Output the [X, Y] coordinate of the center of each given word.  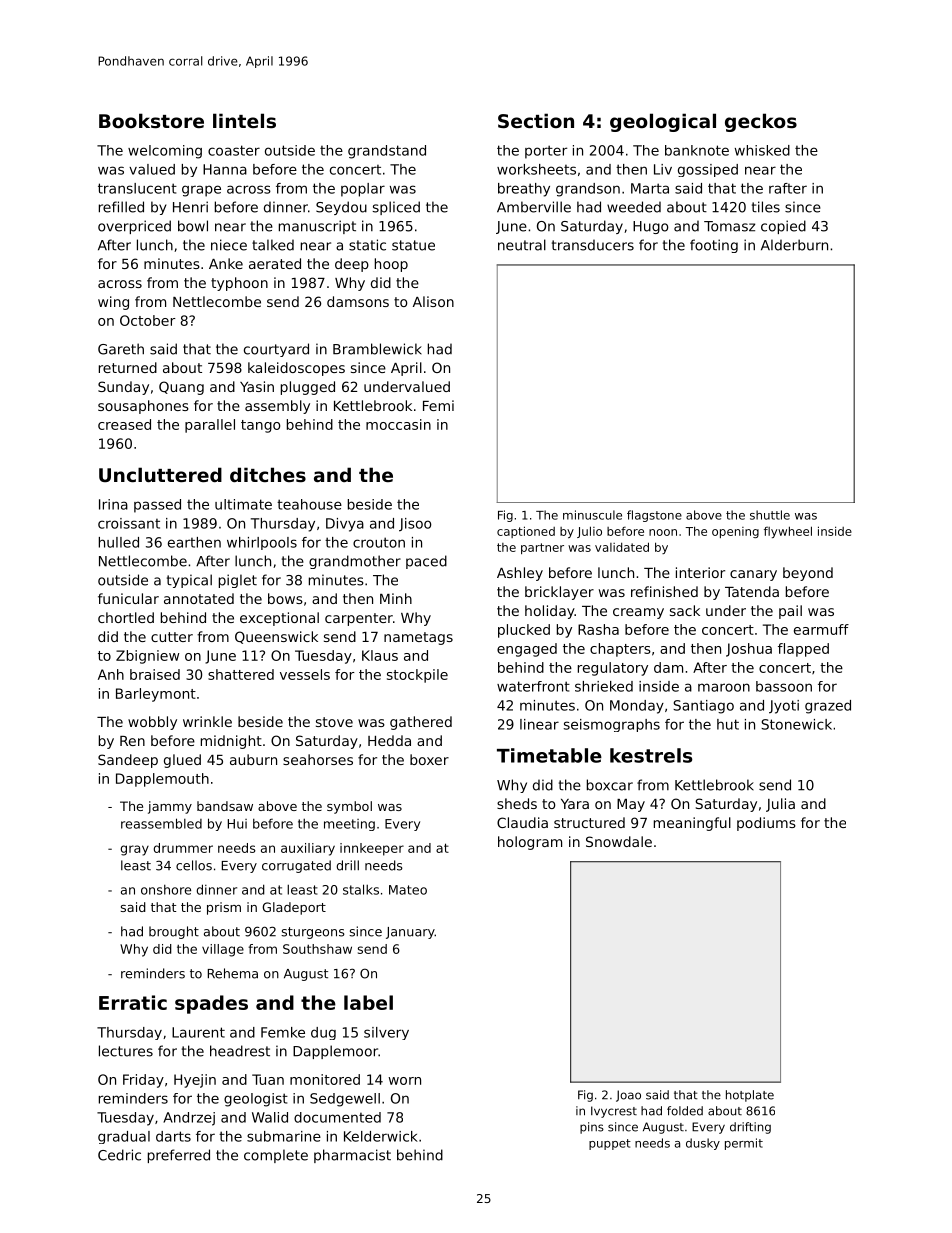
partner [542, 548]
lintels [244, 121]
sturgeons [313, 933]
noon [663, 532]
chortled [126, 617]
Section [536, 120]
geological [663, 122]
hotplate [750, 1096]
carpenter [359, 619]
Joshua [749, 650]
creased [124, 424]
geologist [256, 1100]
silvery [386, 1033]
